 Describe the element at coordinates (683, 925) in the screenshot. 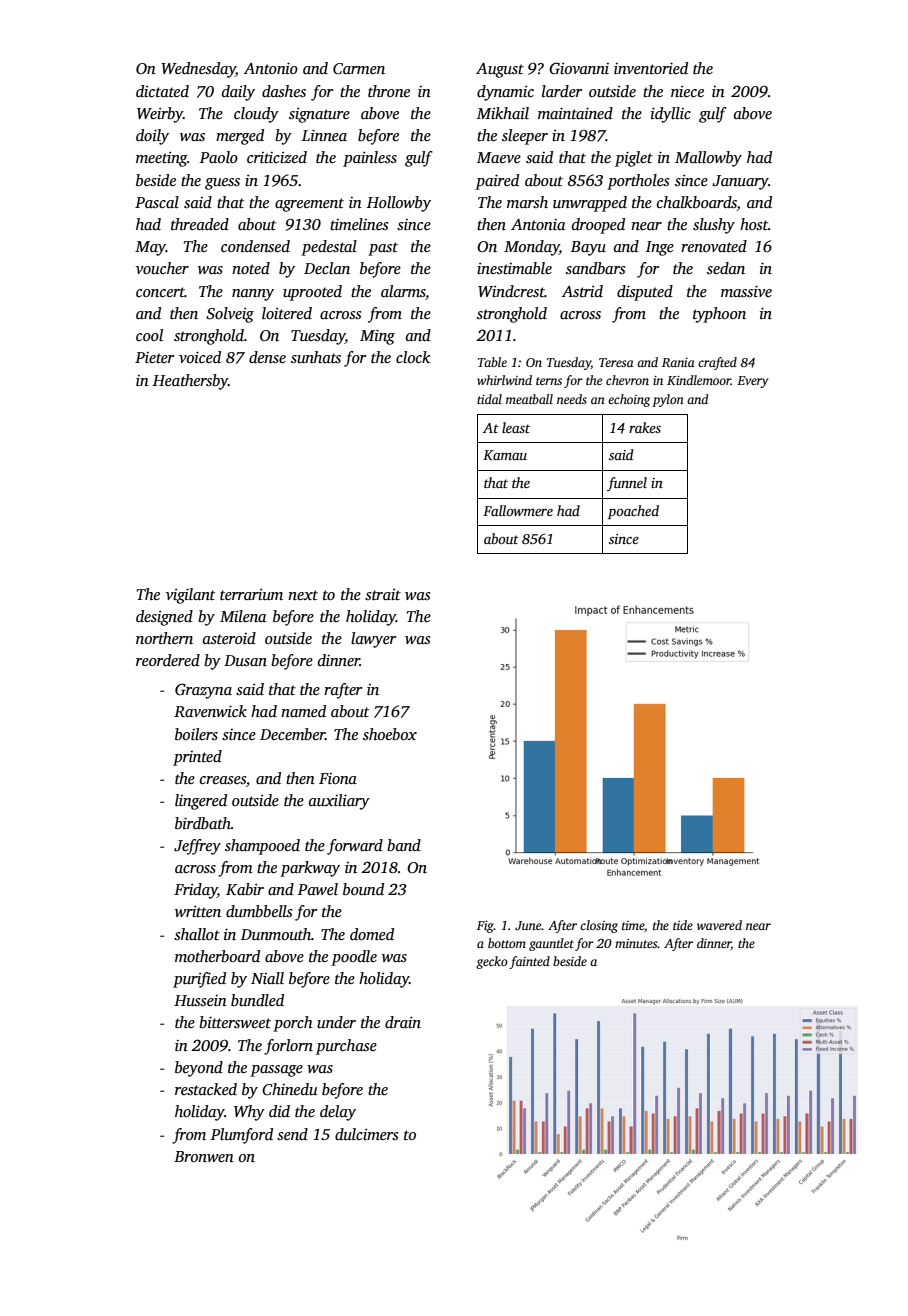

I see `tide` at that location.
